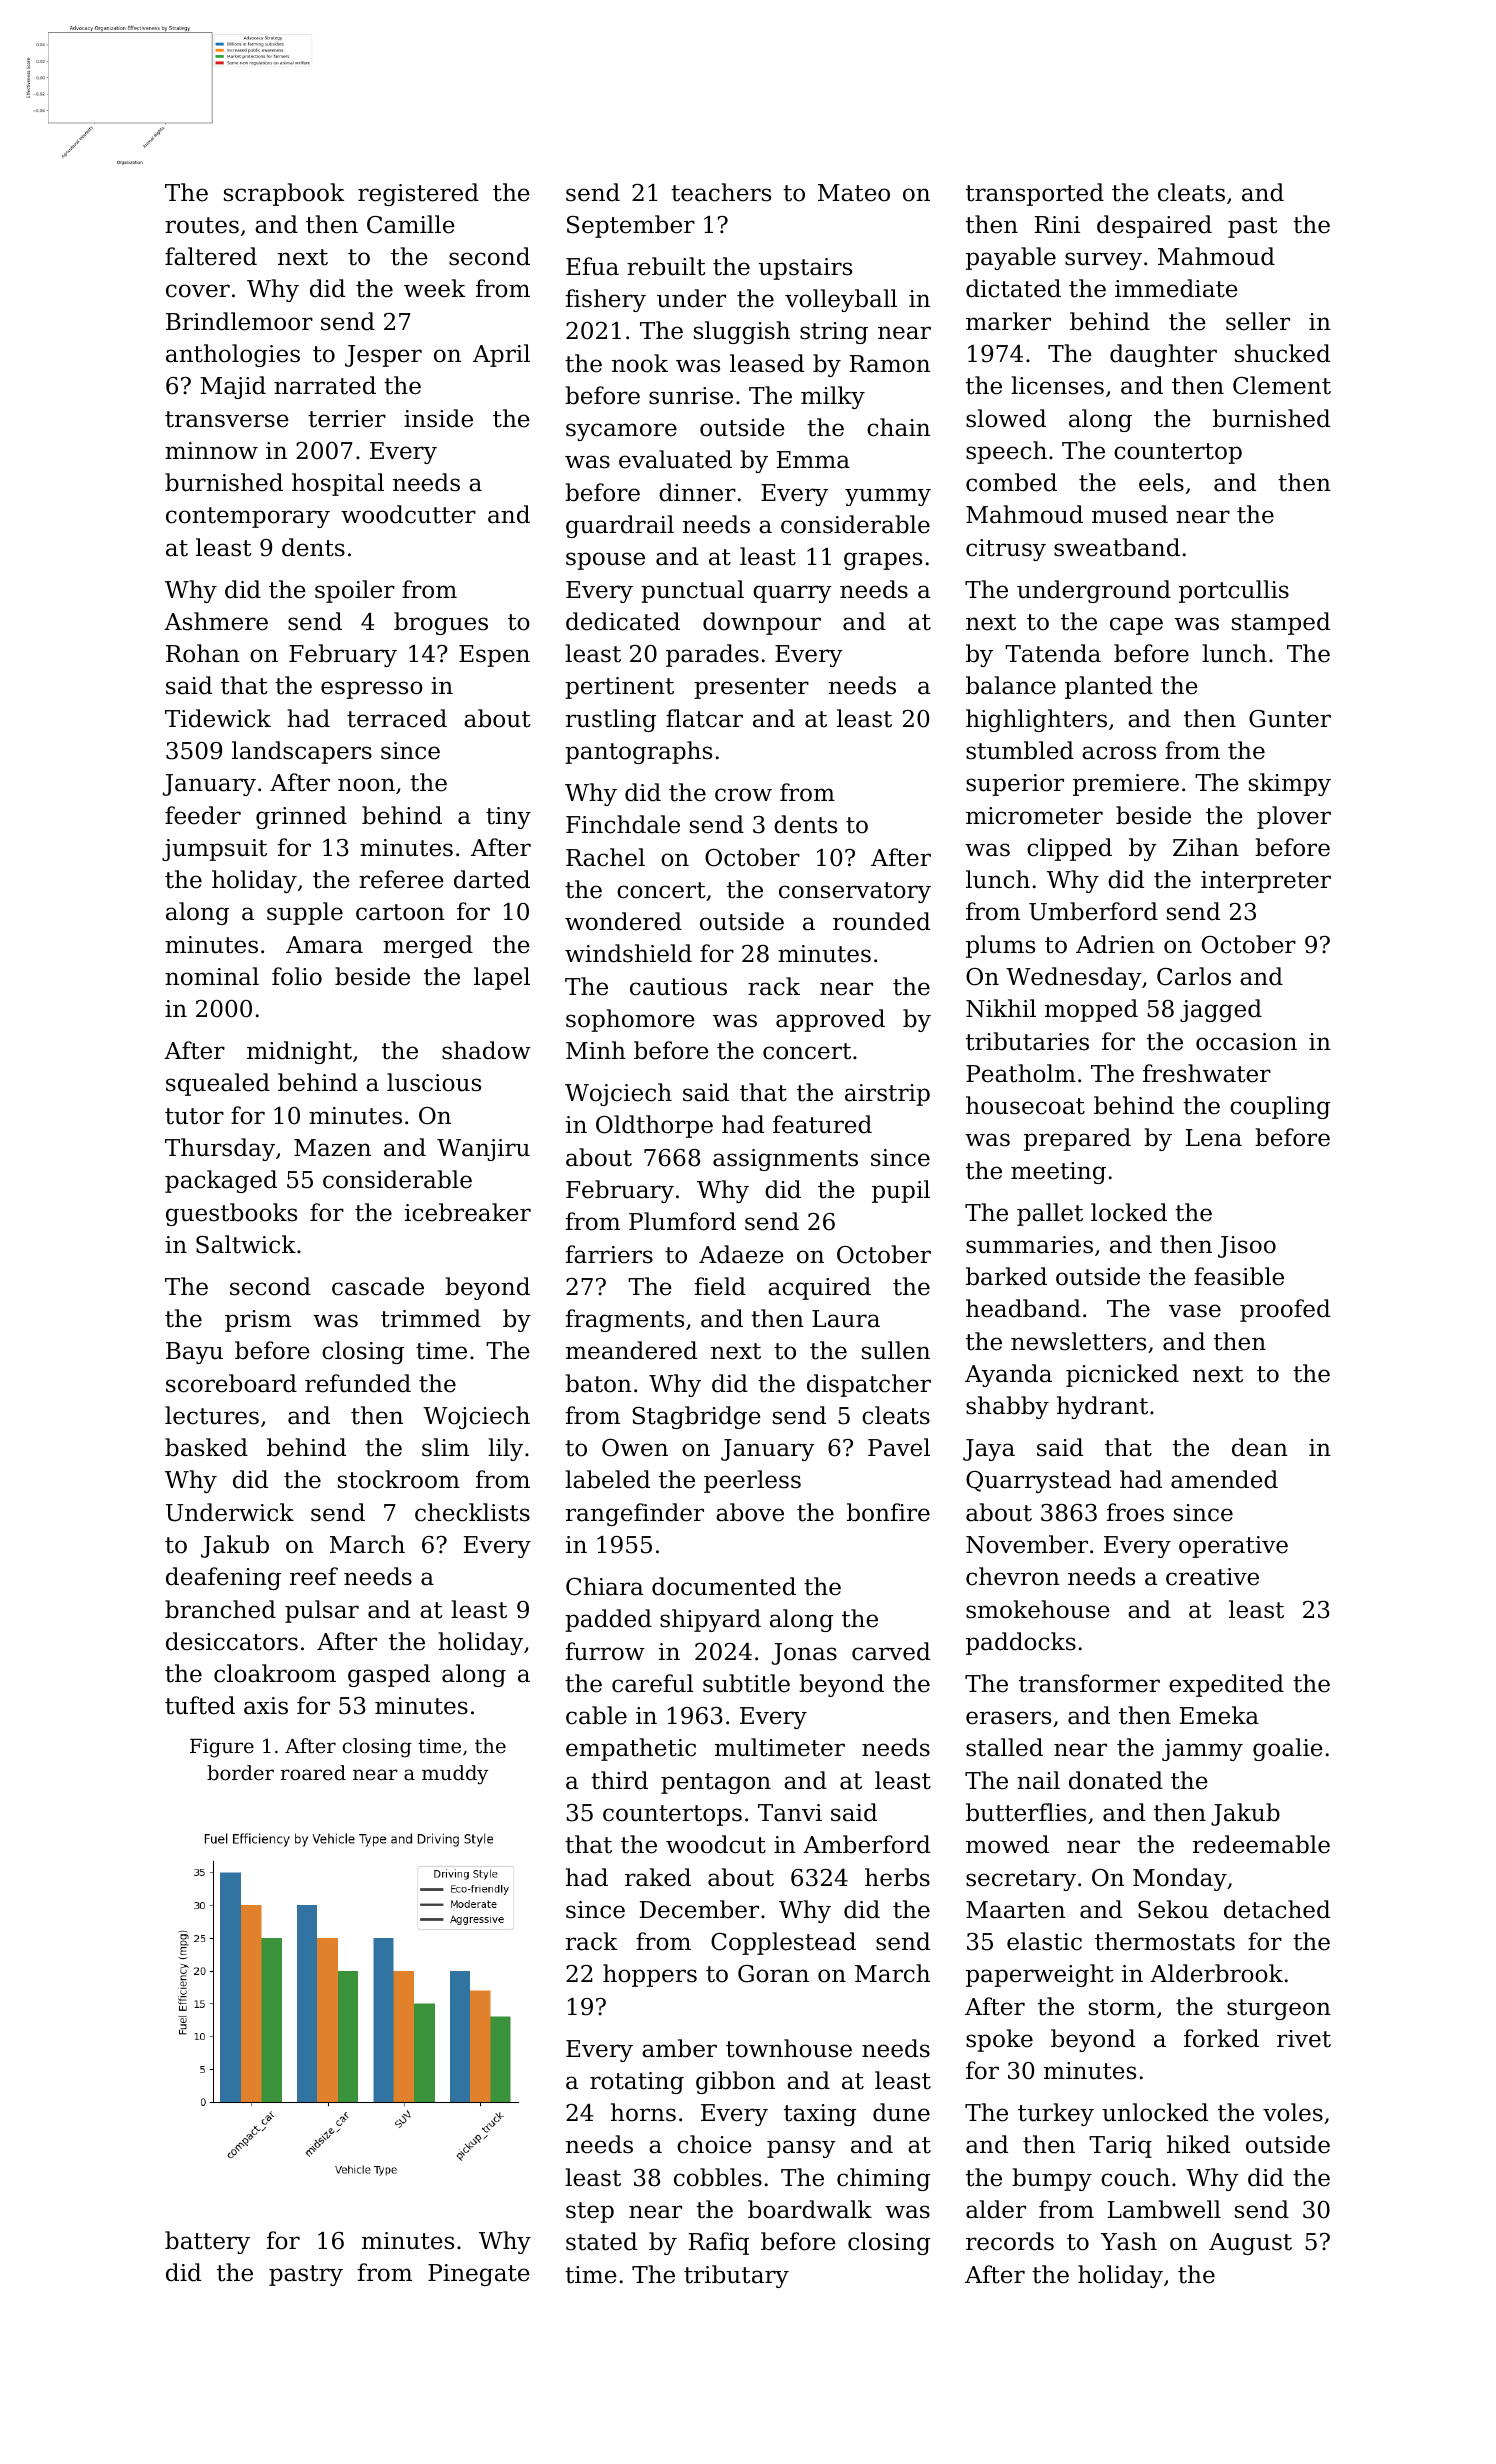 Image resolution: width=1496 pixels, height=2464 pixels. I want to click on field, so click(720, 1286).
